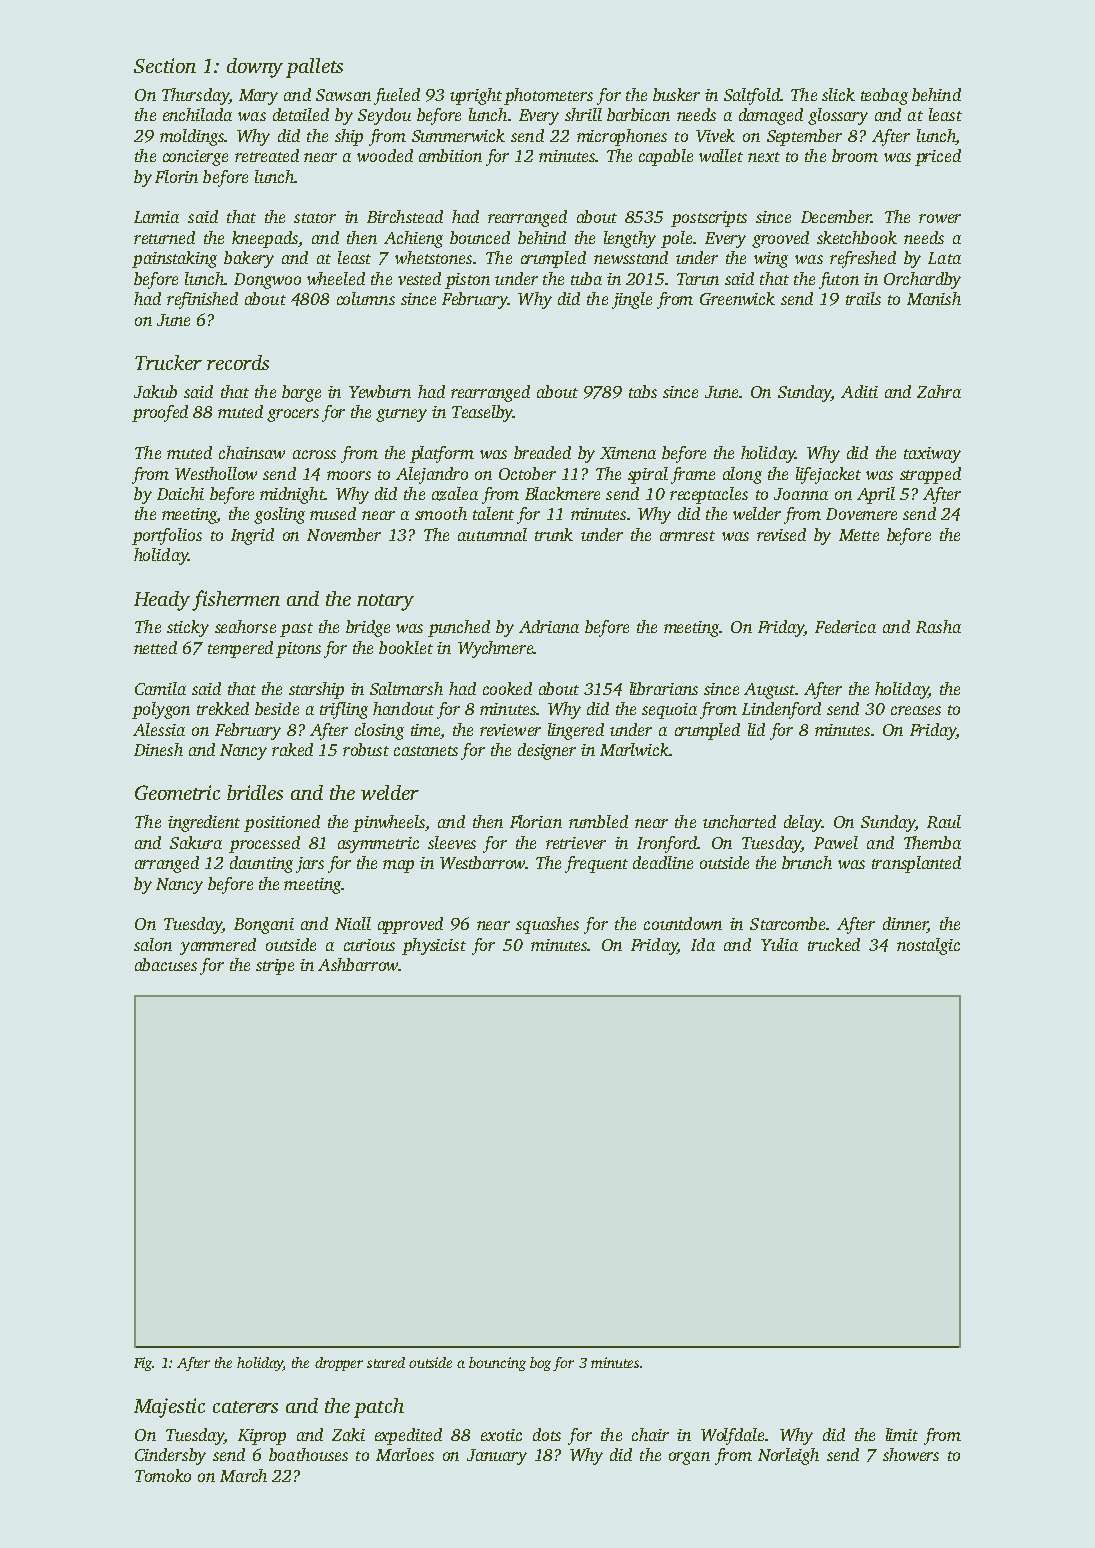 This page has height=1548, width=1095. Describe the element at coordinates (434, 946) in the page. I see `physicist` at that location.
